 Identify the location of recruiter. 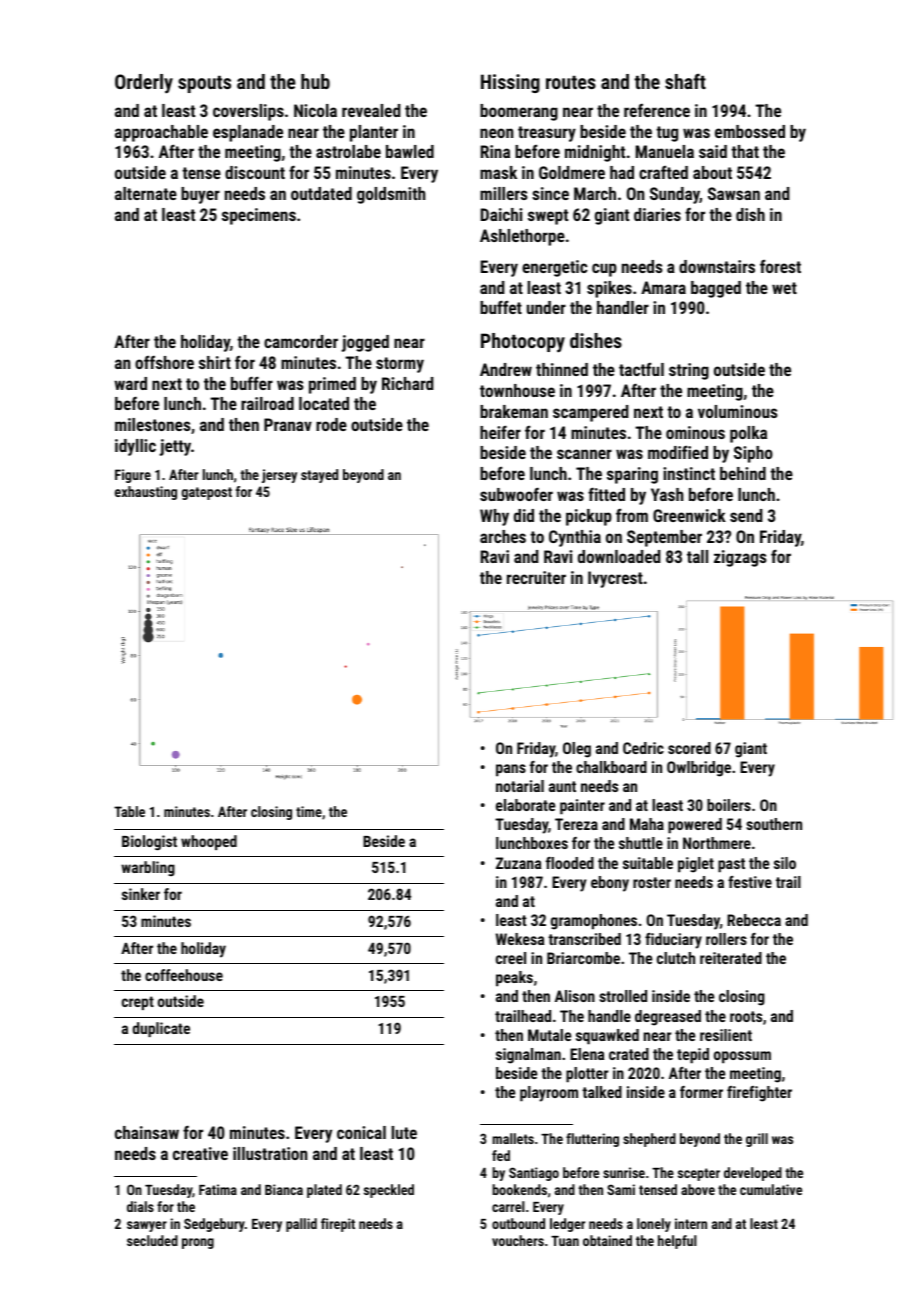
(536, 577).
